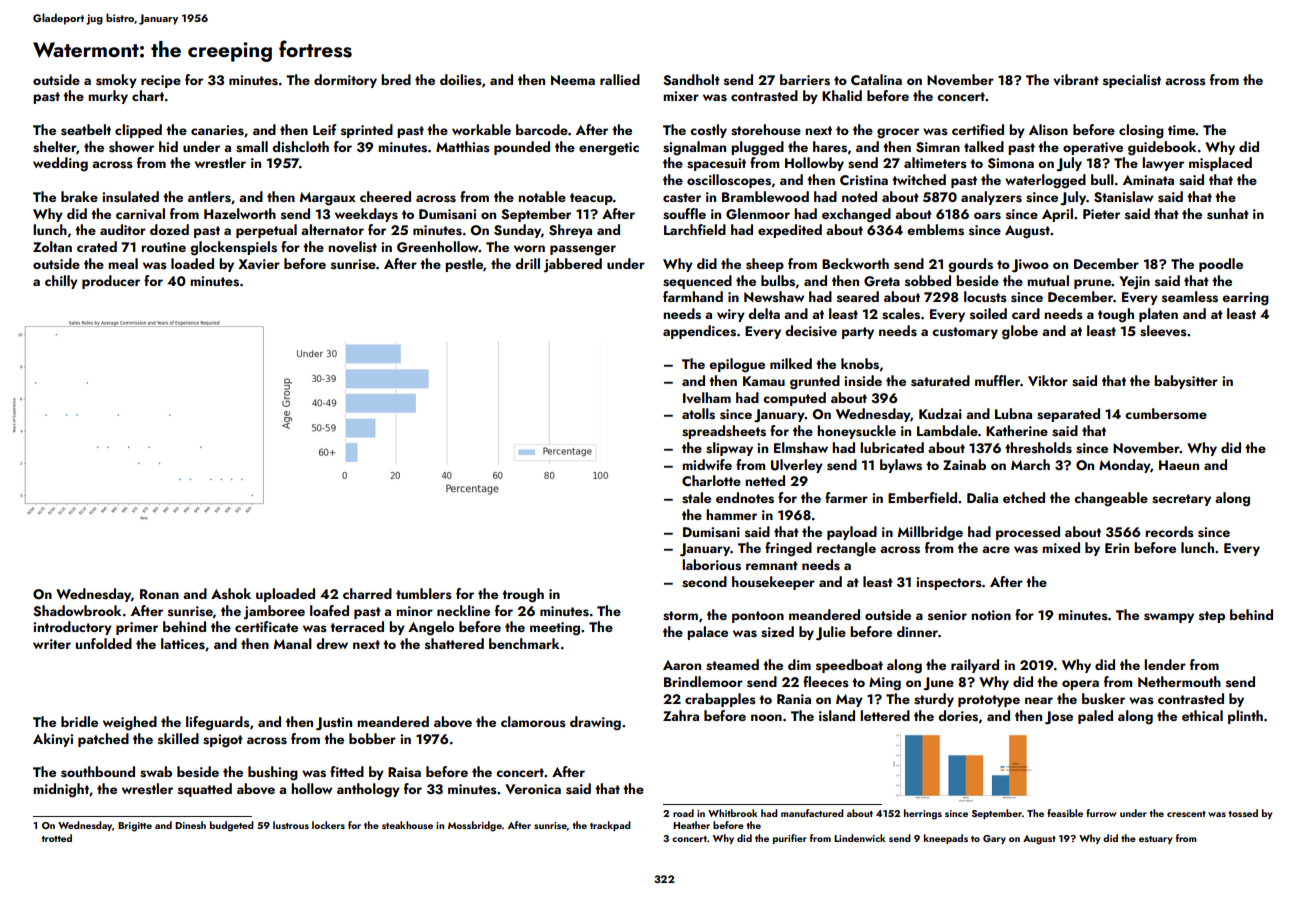 This document has height=924, width=1308. I want to click on road, so click(683, 813).
